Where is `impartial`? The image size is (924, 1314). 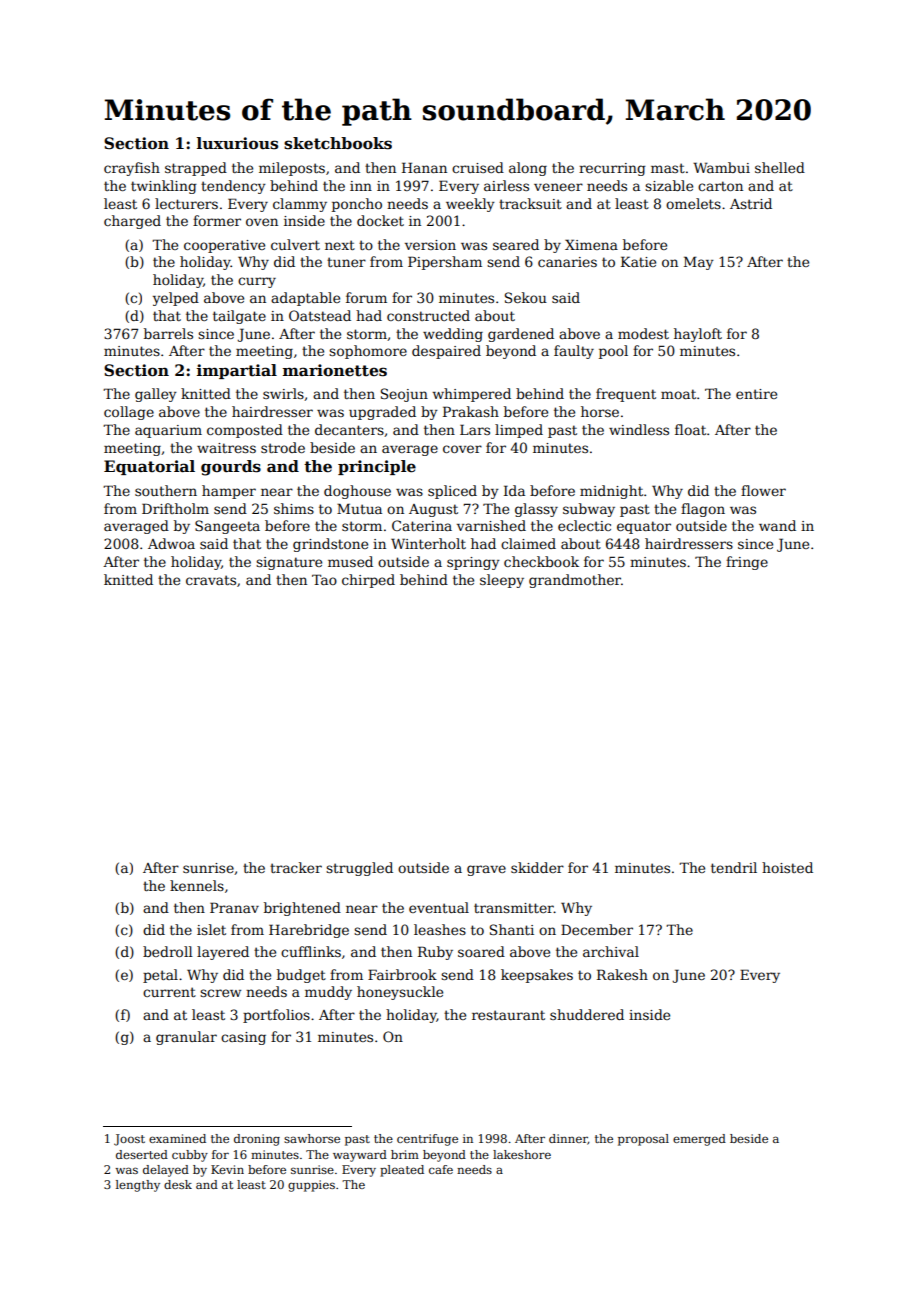 impartial is located at coordinates (237, 371).
